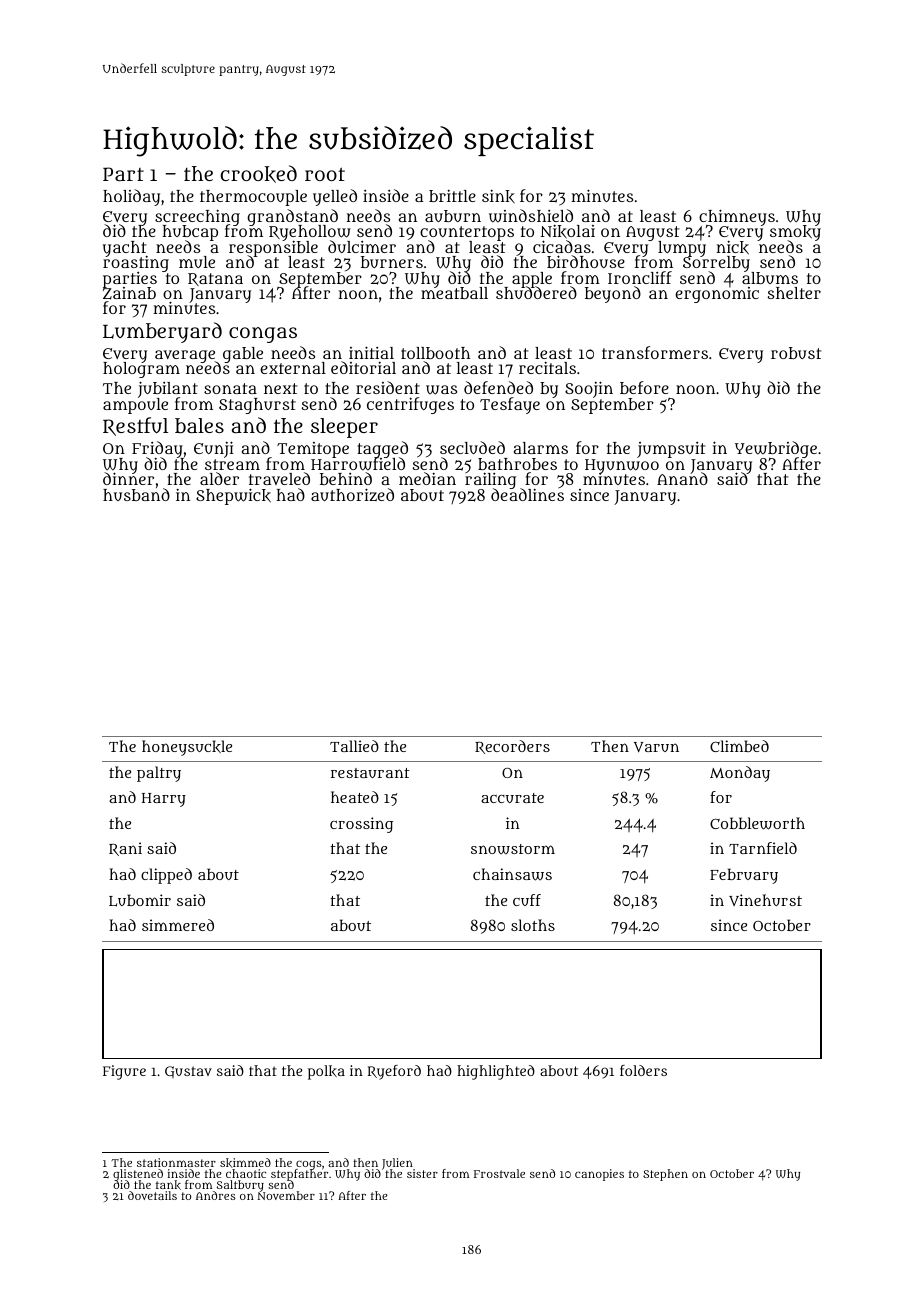  I want to click on Hyunwoo, so click(622, 466).
